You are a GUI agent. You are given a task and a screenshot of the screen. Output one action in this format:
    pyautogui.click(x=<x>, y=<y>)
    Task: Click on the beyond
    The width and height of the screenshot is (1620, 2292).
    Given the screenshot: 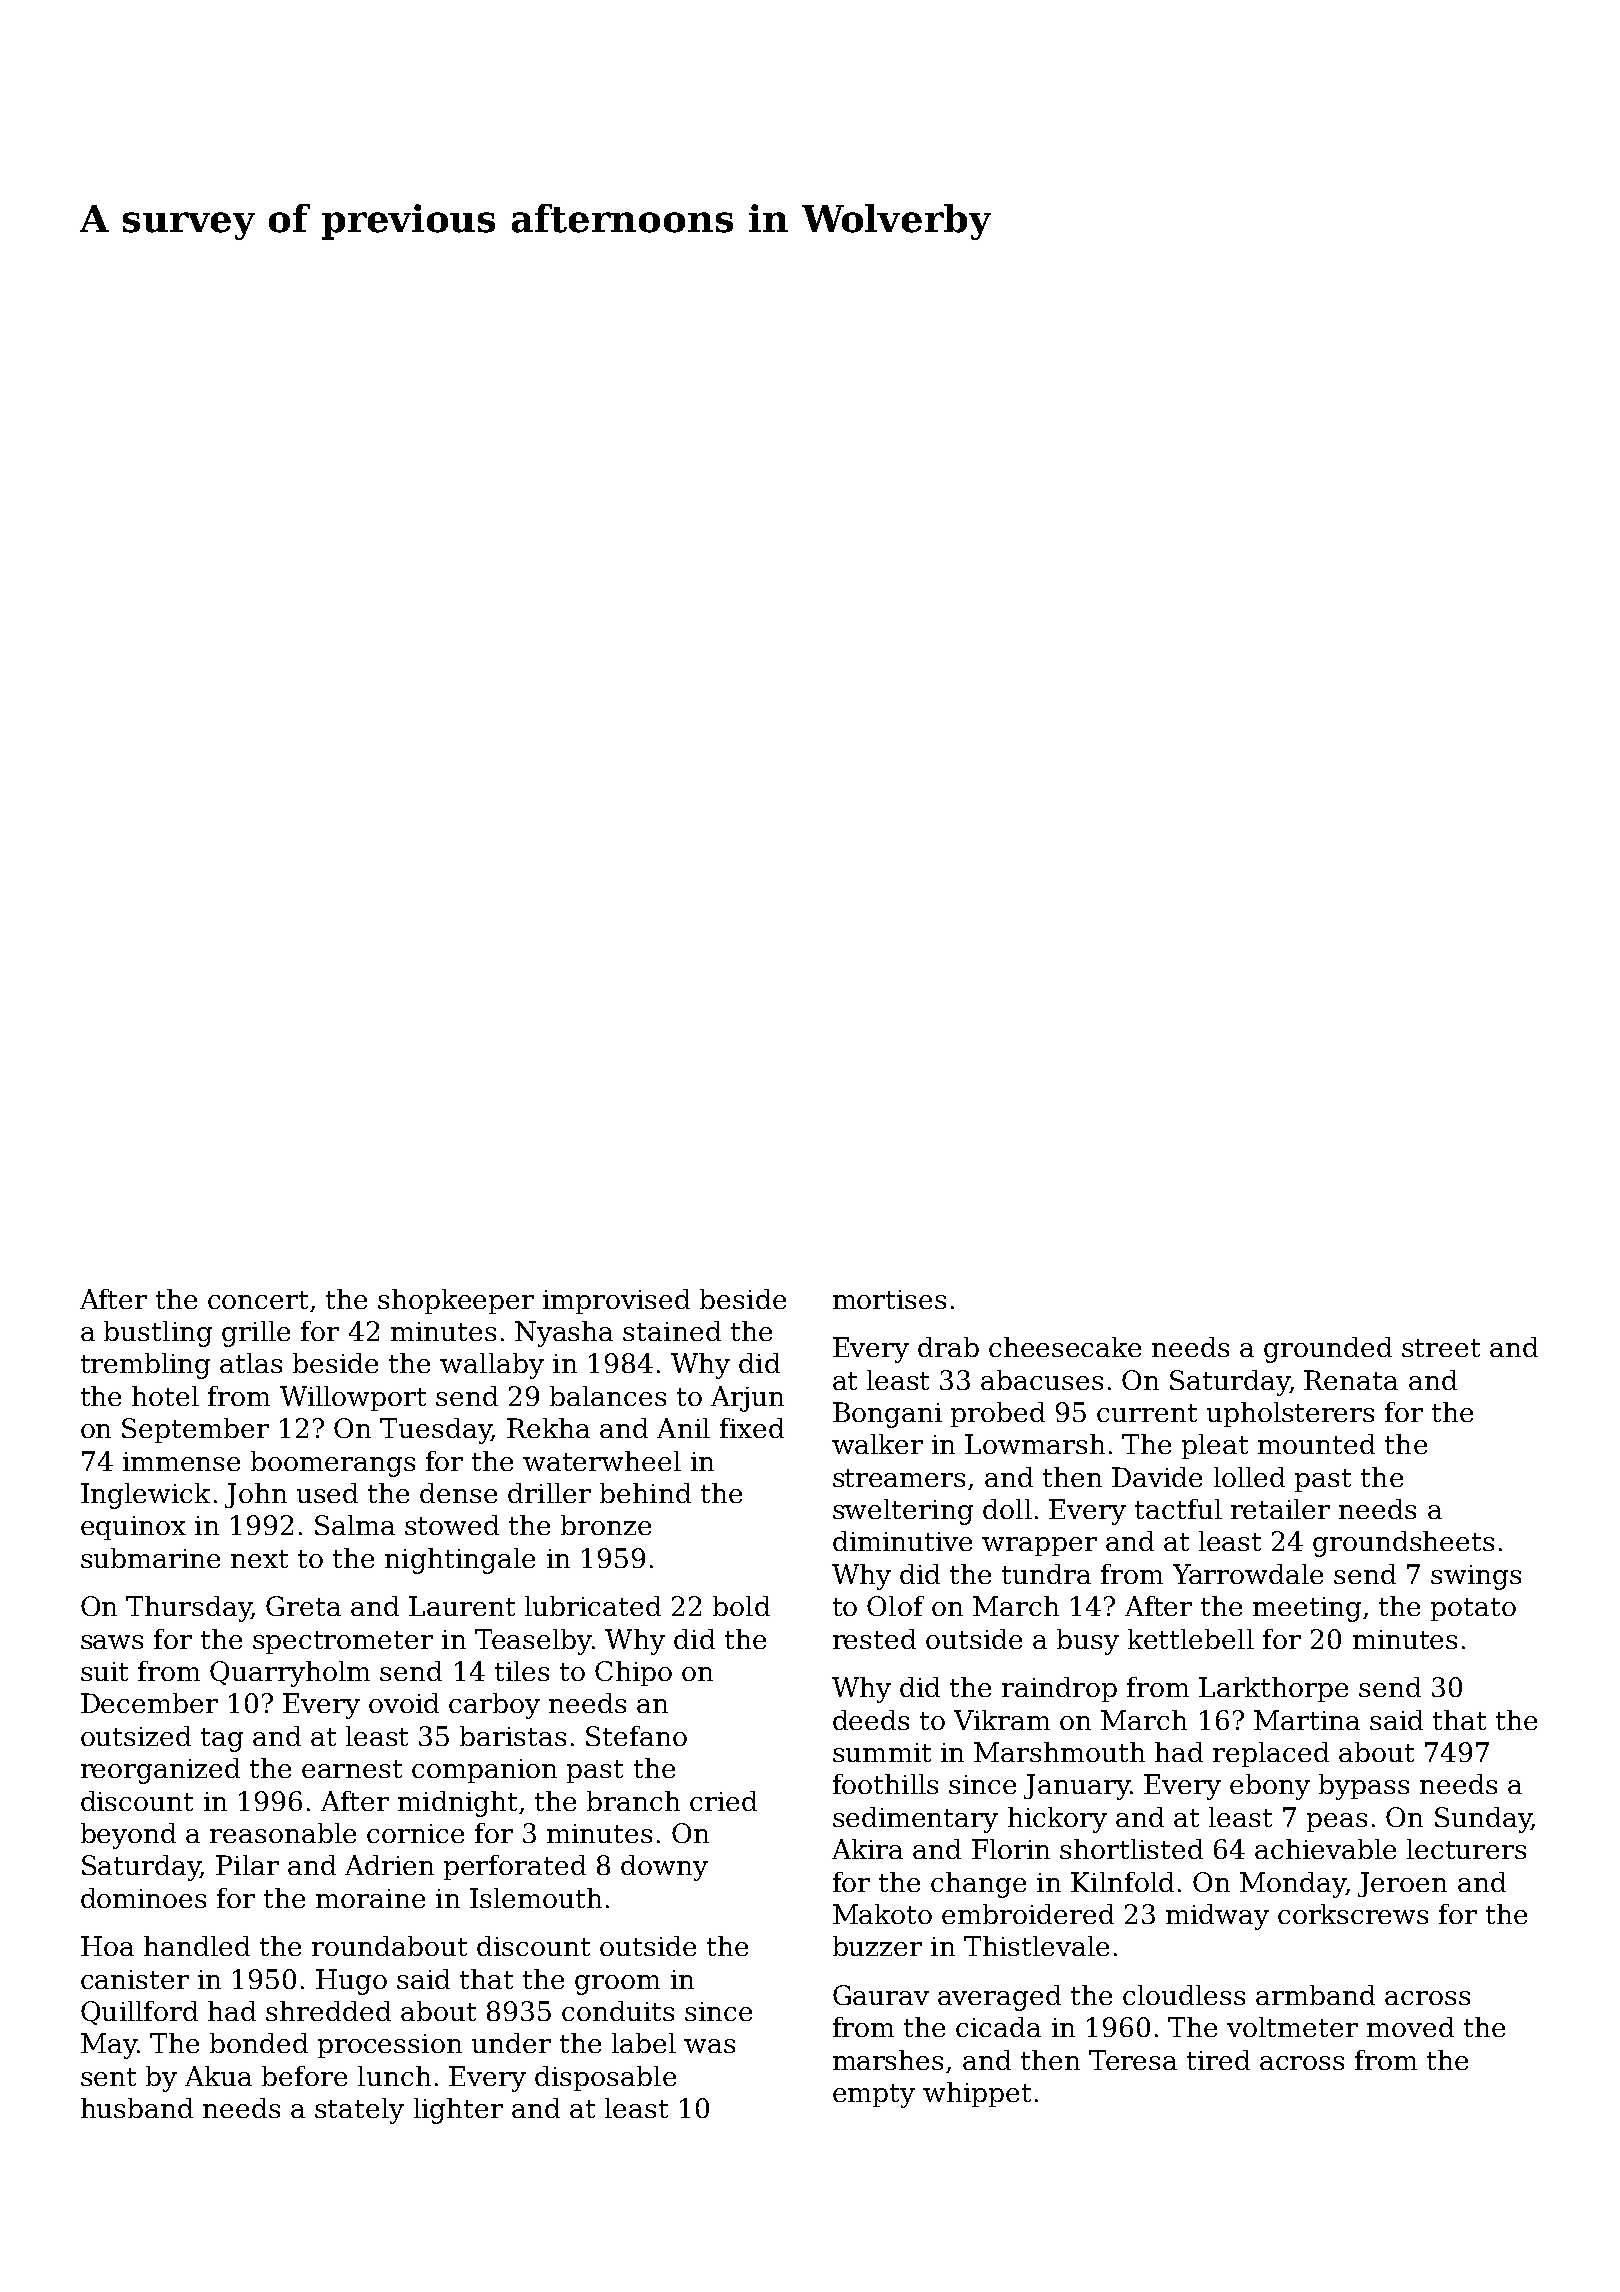 What is the action you would take?
    pyautogui.click(x=128, y=1836)
